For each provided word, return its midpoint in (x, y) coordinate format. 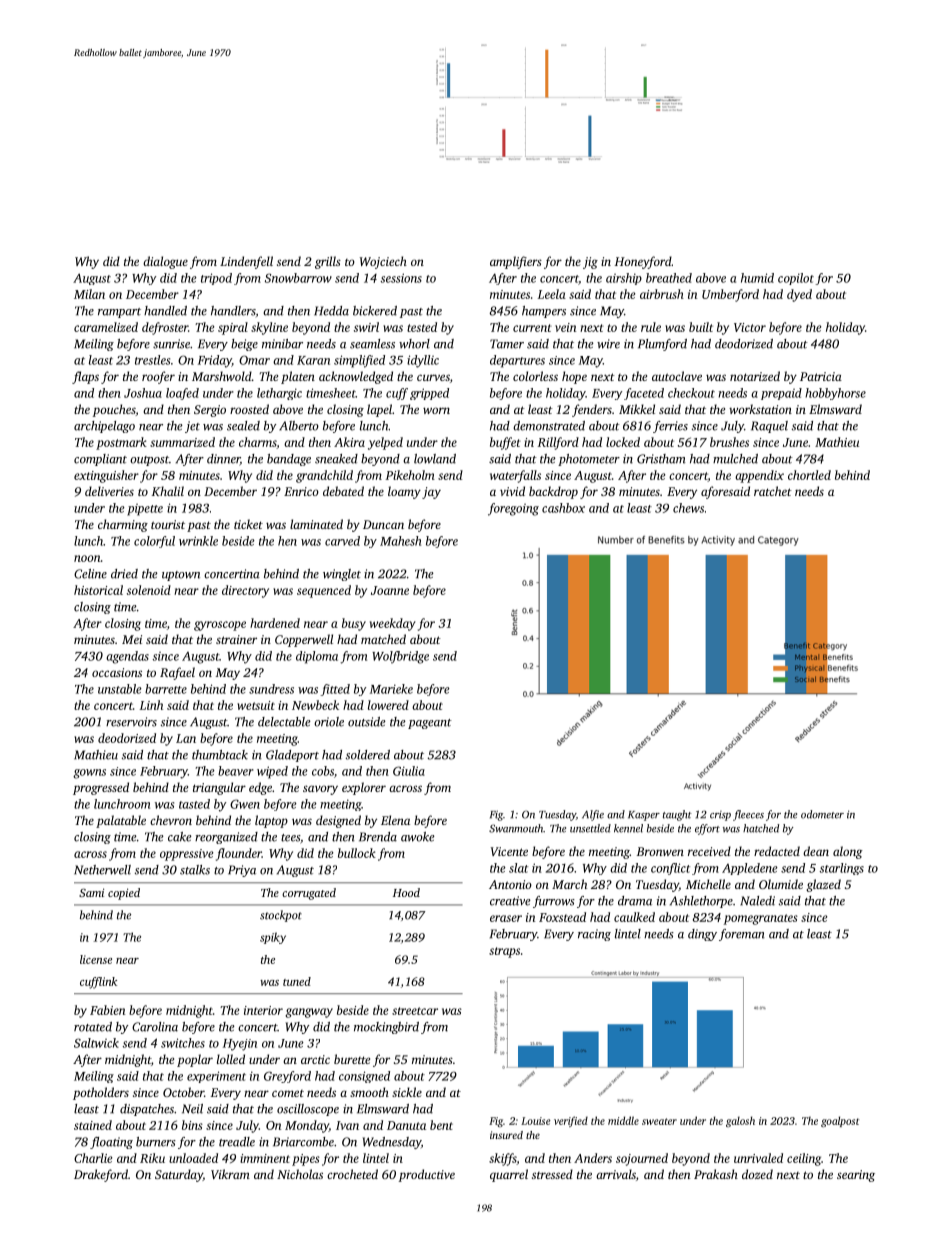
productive (427, 1175)
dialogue (165, 262)
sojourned (642, 1159)
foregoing (513, 509)
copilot (796, 279)
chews (688, 508)
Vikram (230, 1174)
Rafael (177, 673)
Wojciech (383, 262)
